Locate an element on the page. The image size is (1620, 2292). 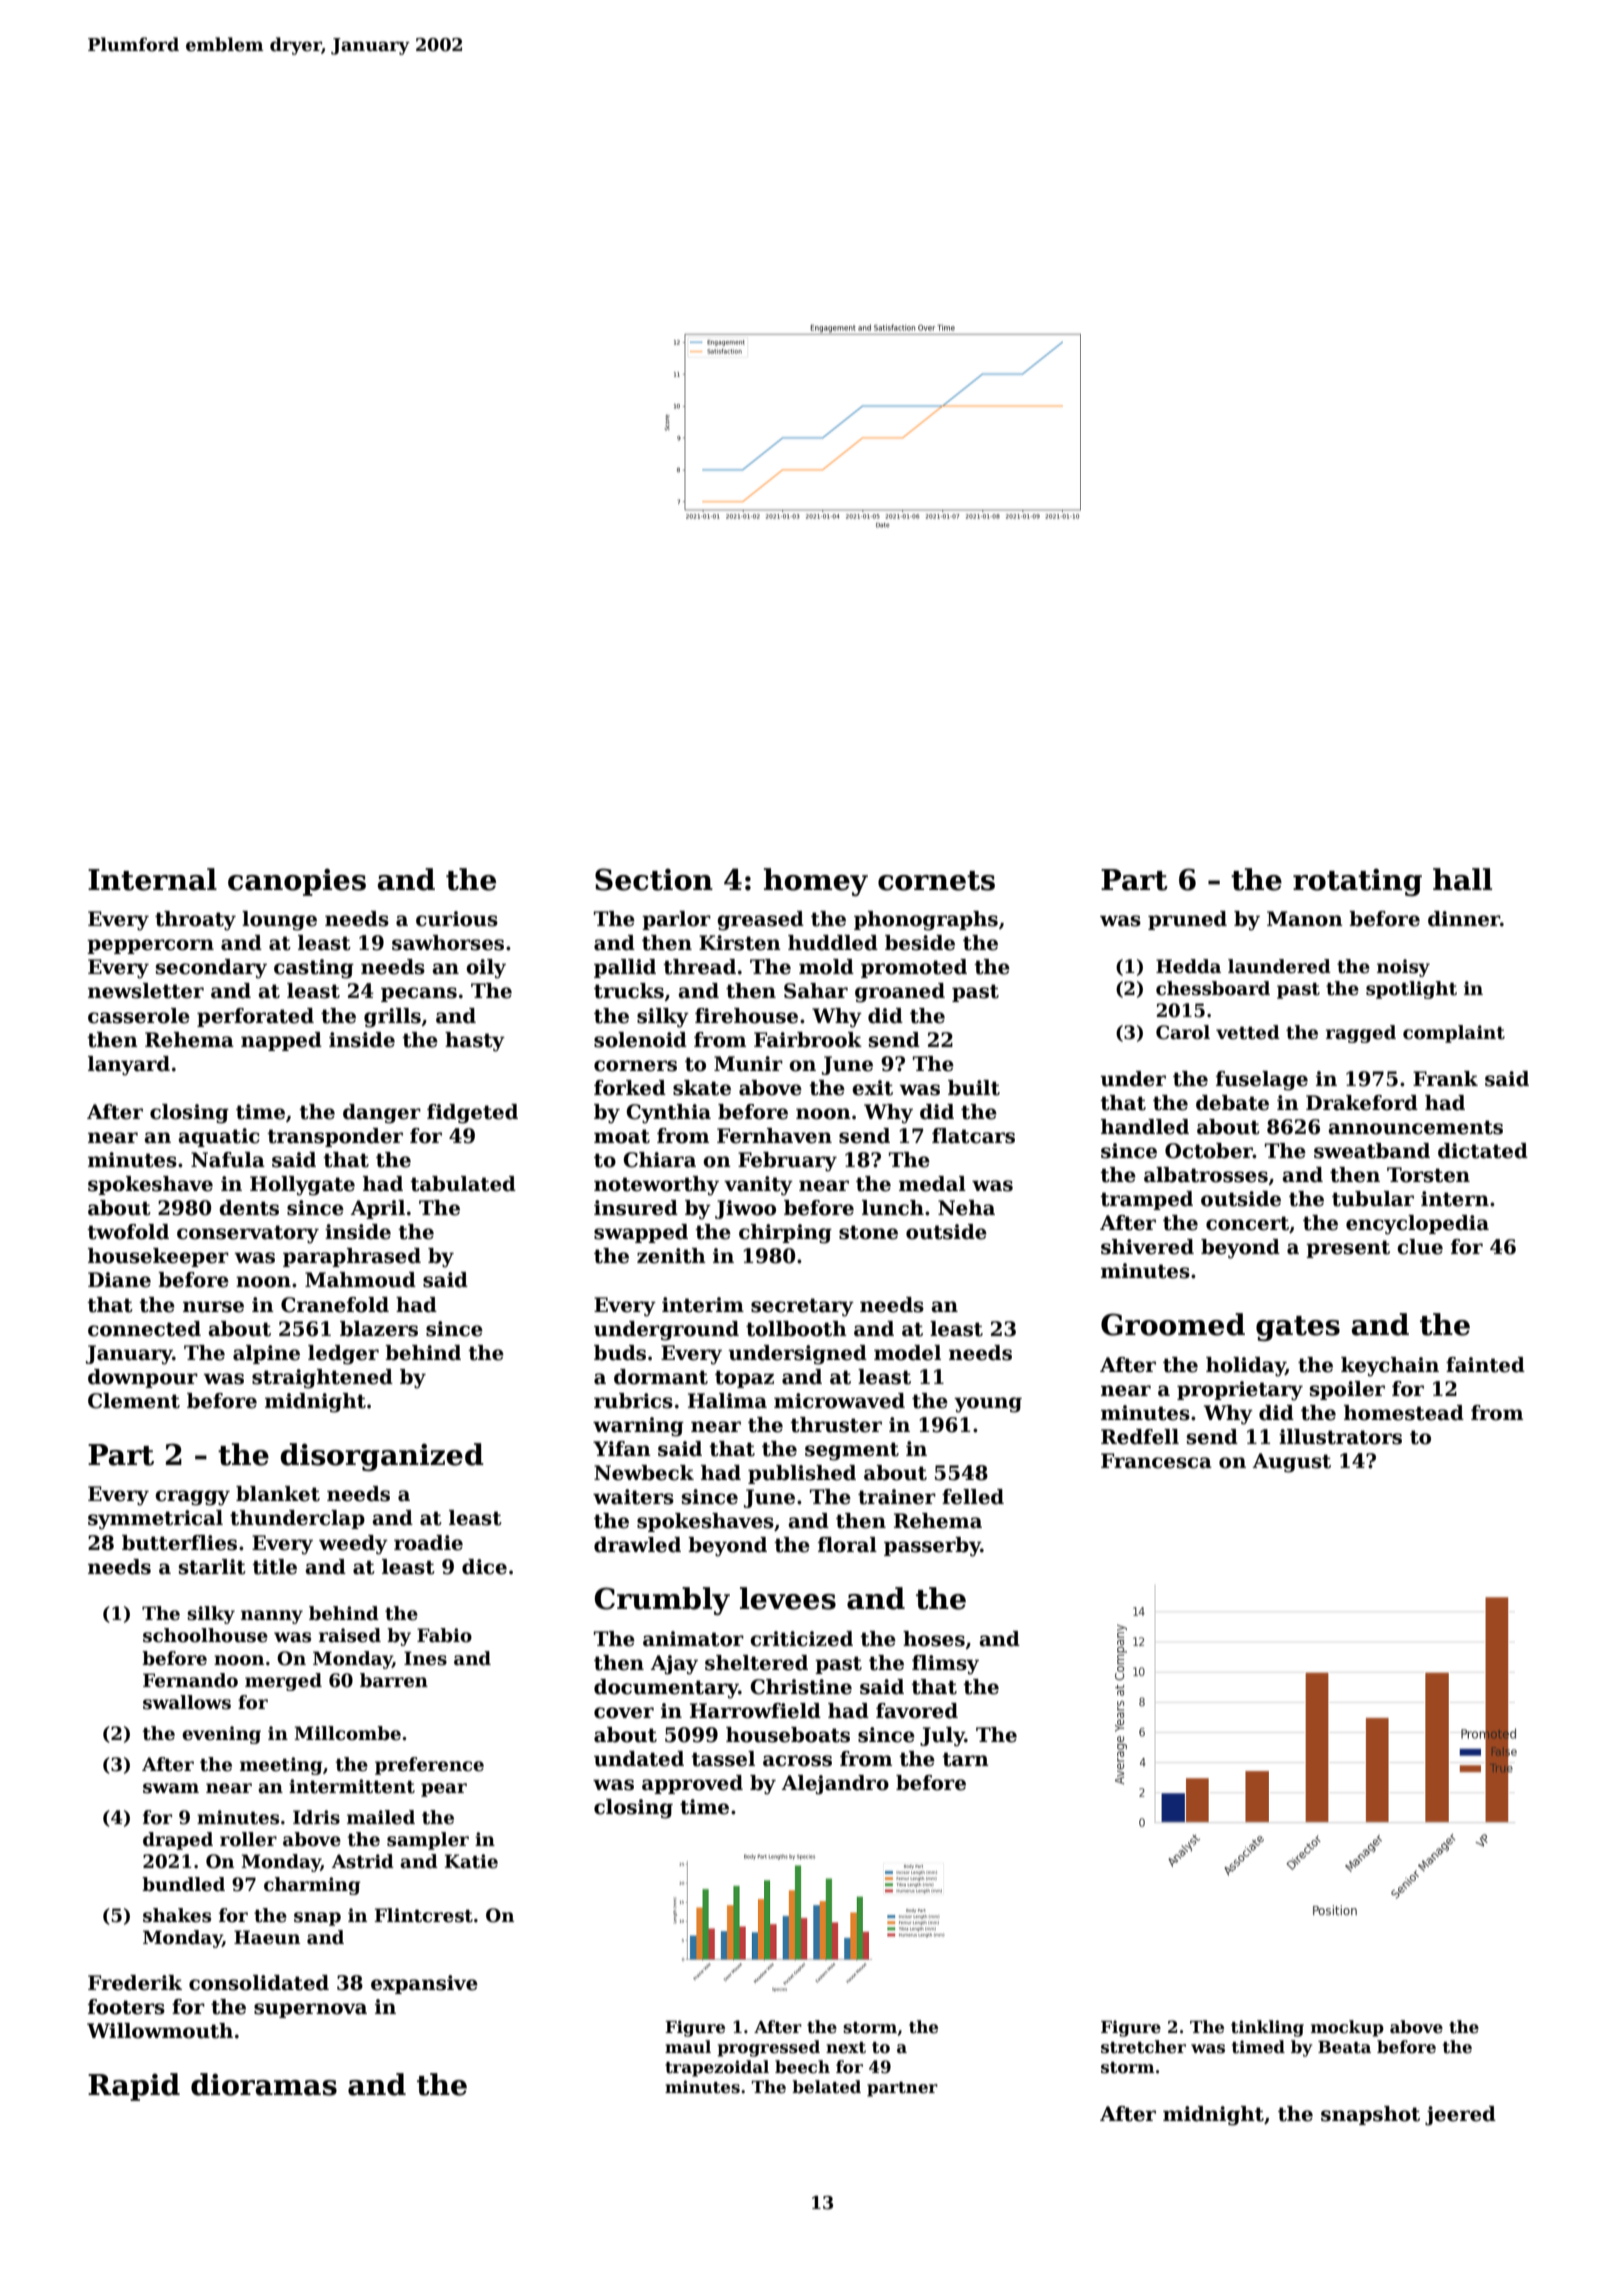
mockup is located at coordinates (1347, 2028).
